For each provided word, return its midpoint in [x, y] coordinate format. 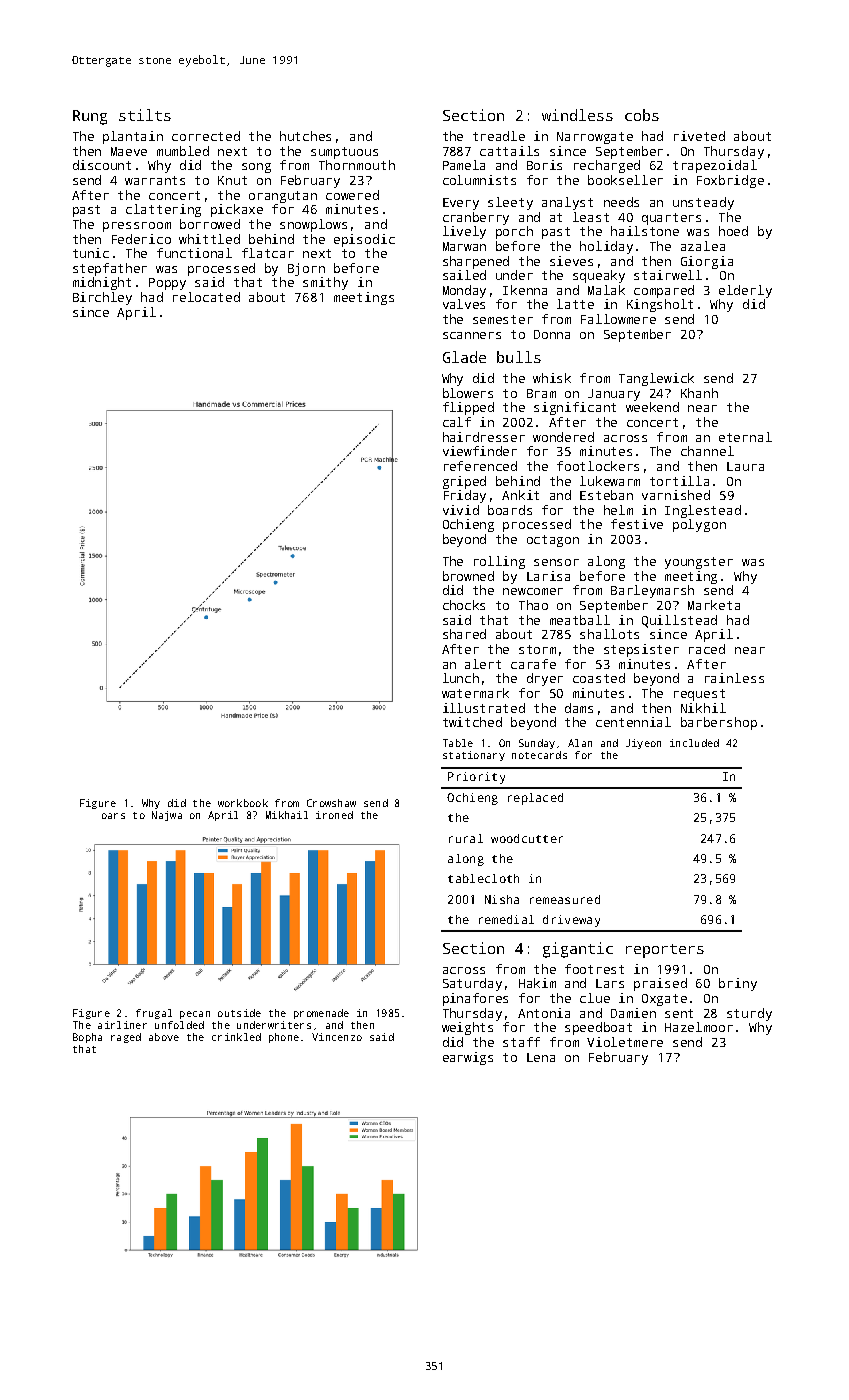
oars [113, 816]
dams [579, 708]
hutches [305, 136]
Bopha [87, 1038]
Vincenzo [337, 1037]
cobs [642, 115]
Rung [90, 117]
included [694, 743]
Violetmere [625, 1042]
